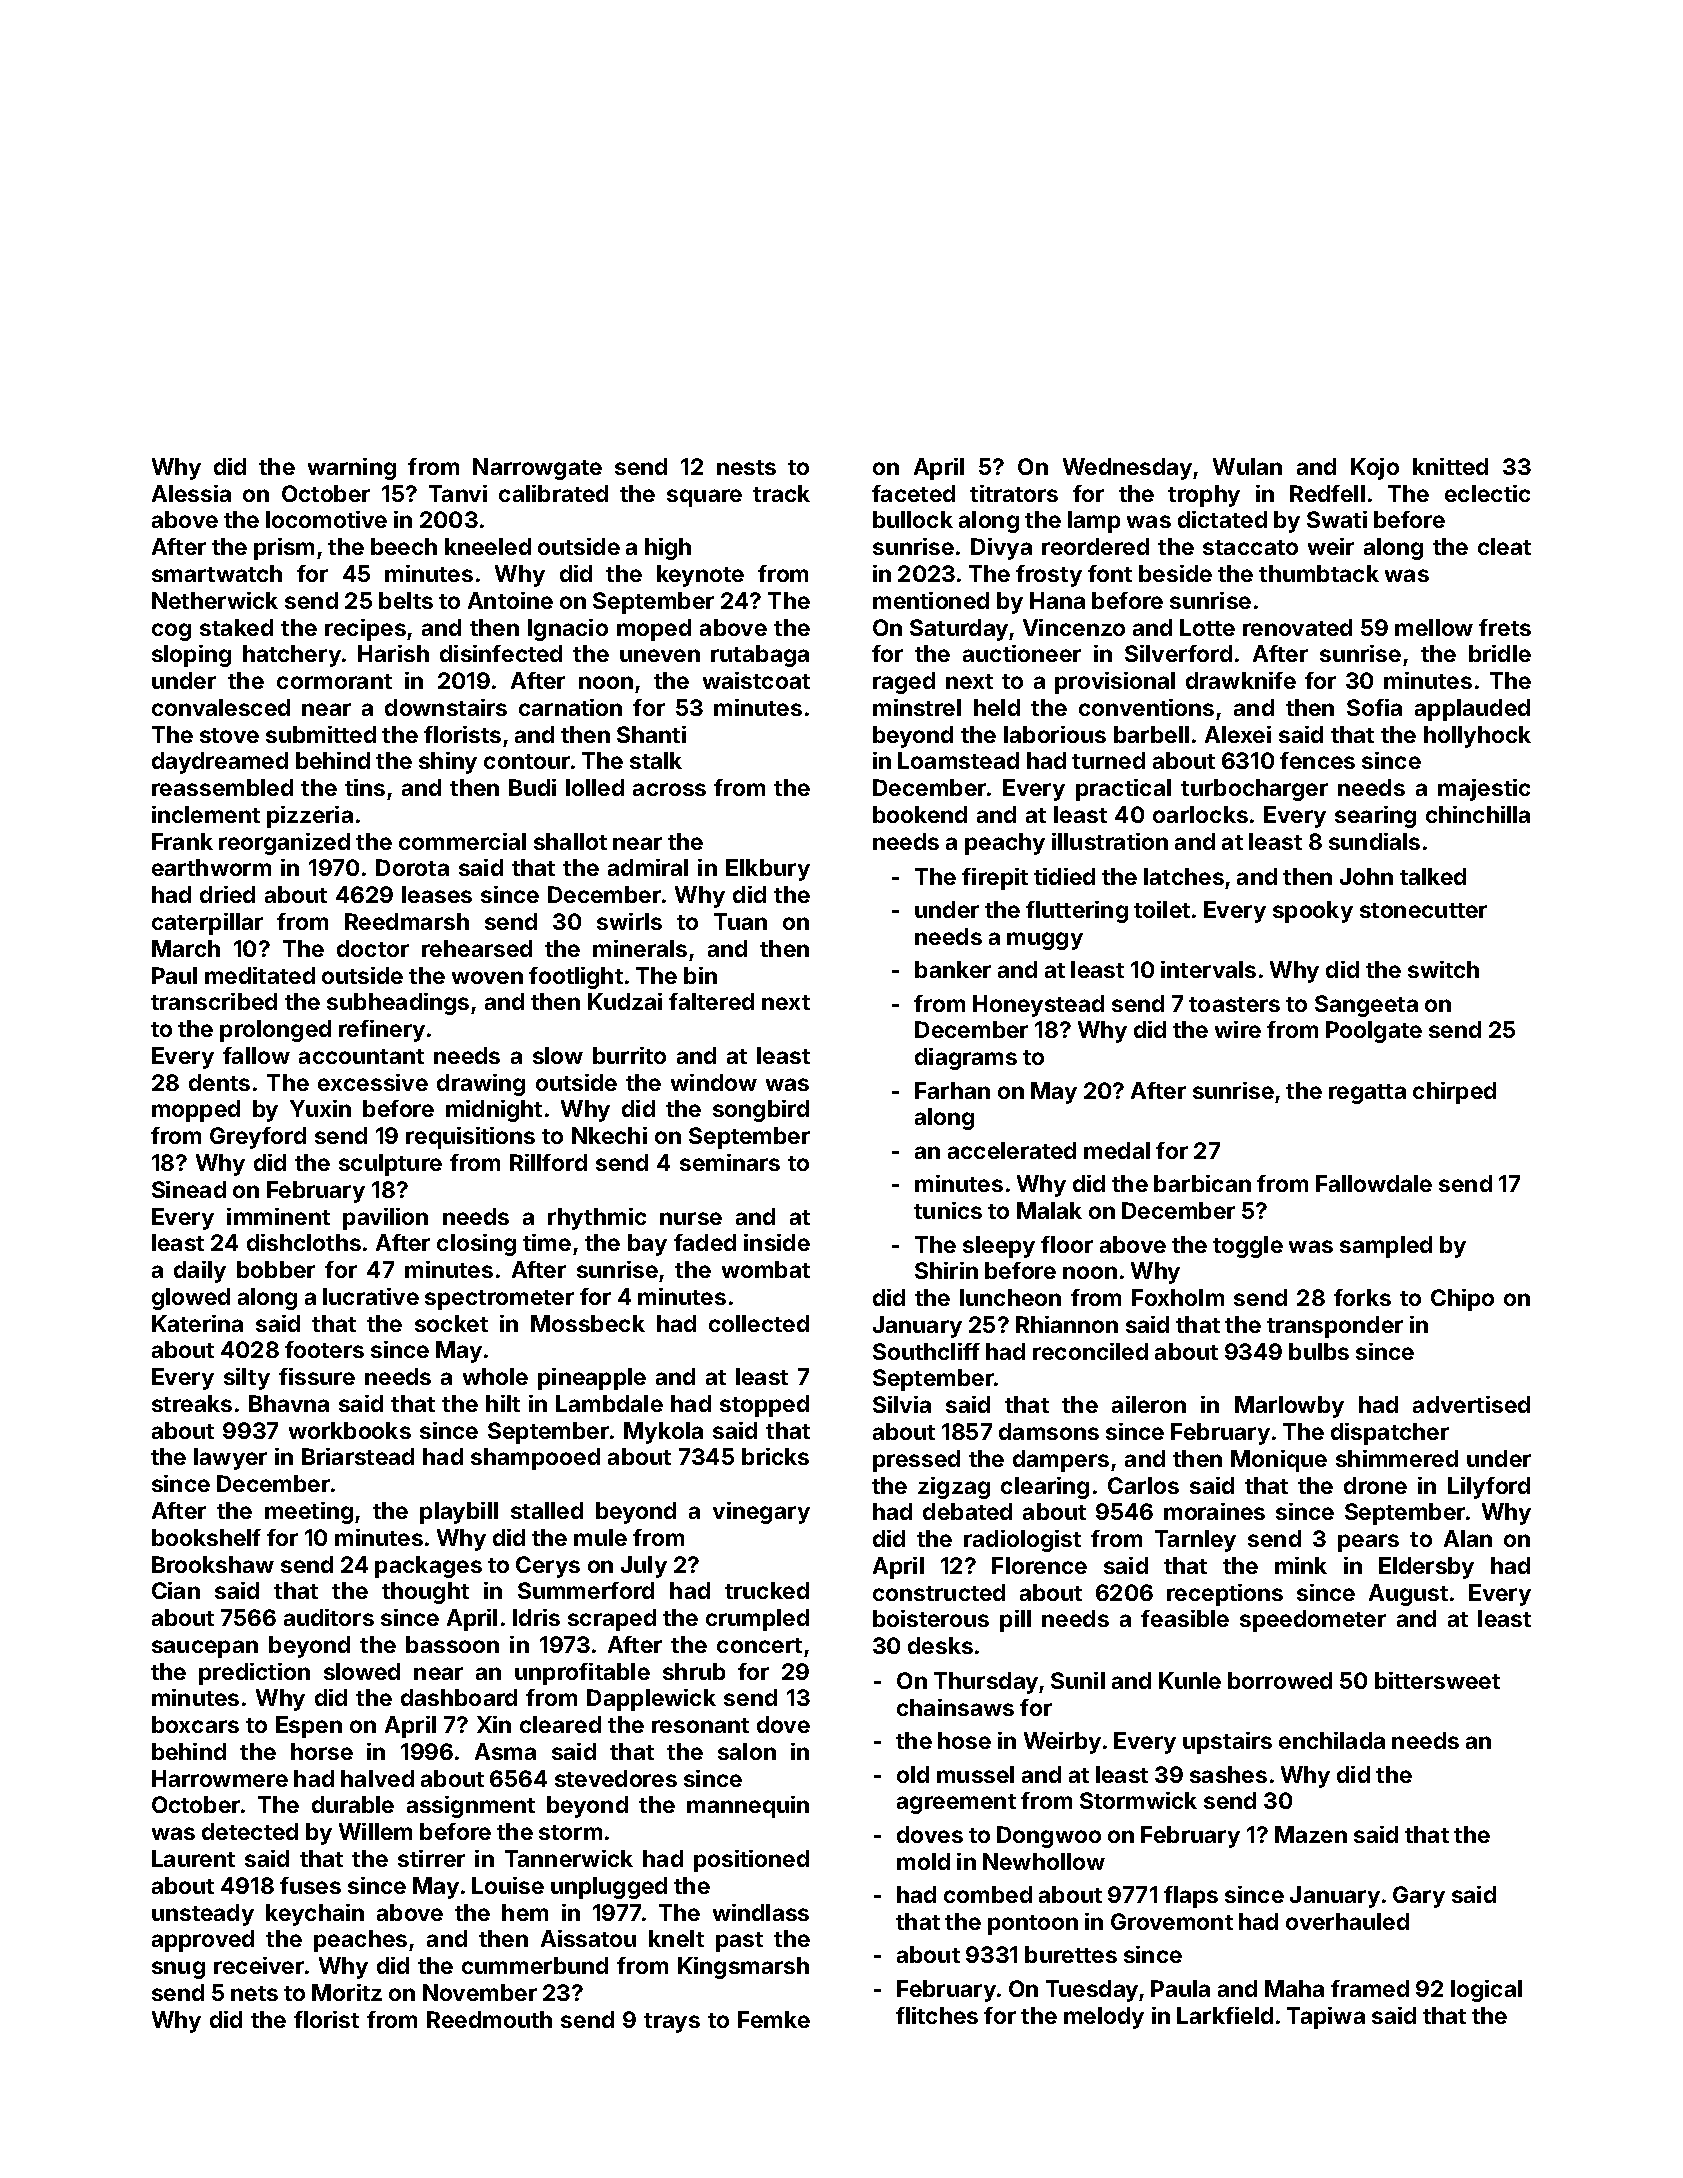  I want to click on horse, so click(322, 1751).
